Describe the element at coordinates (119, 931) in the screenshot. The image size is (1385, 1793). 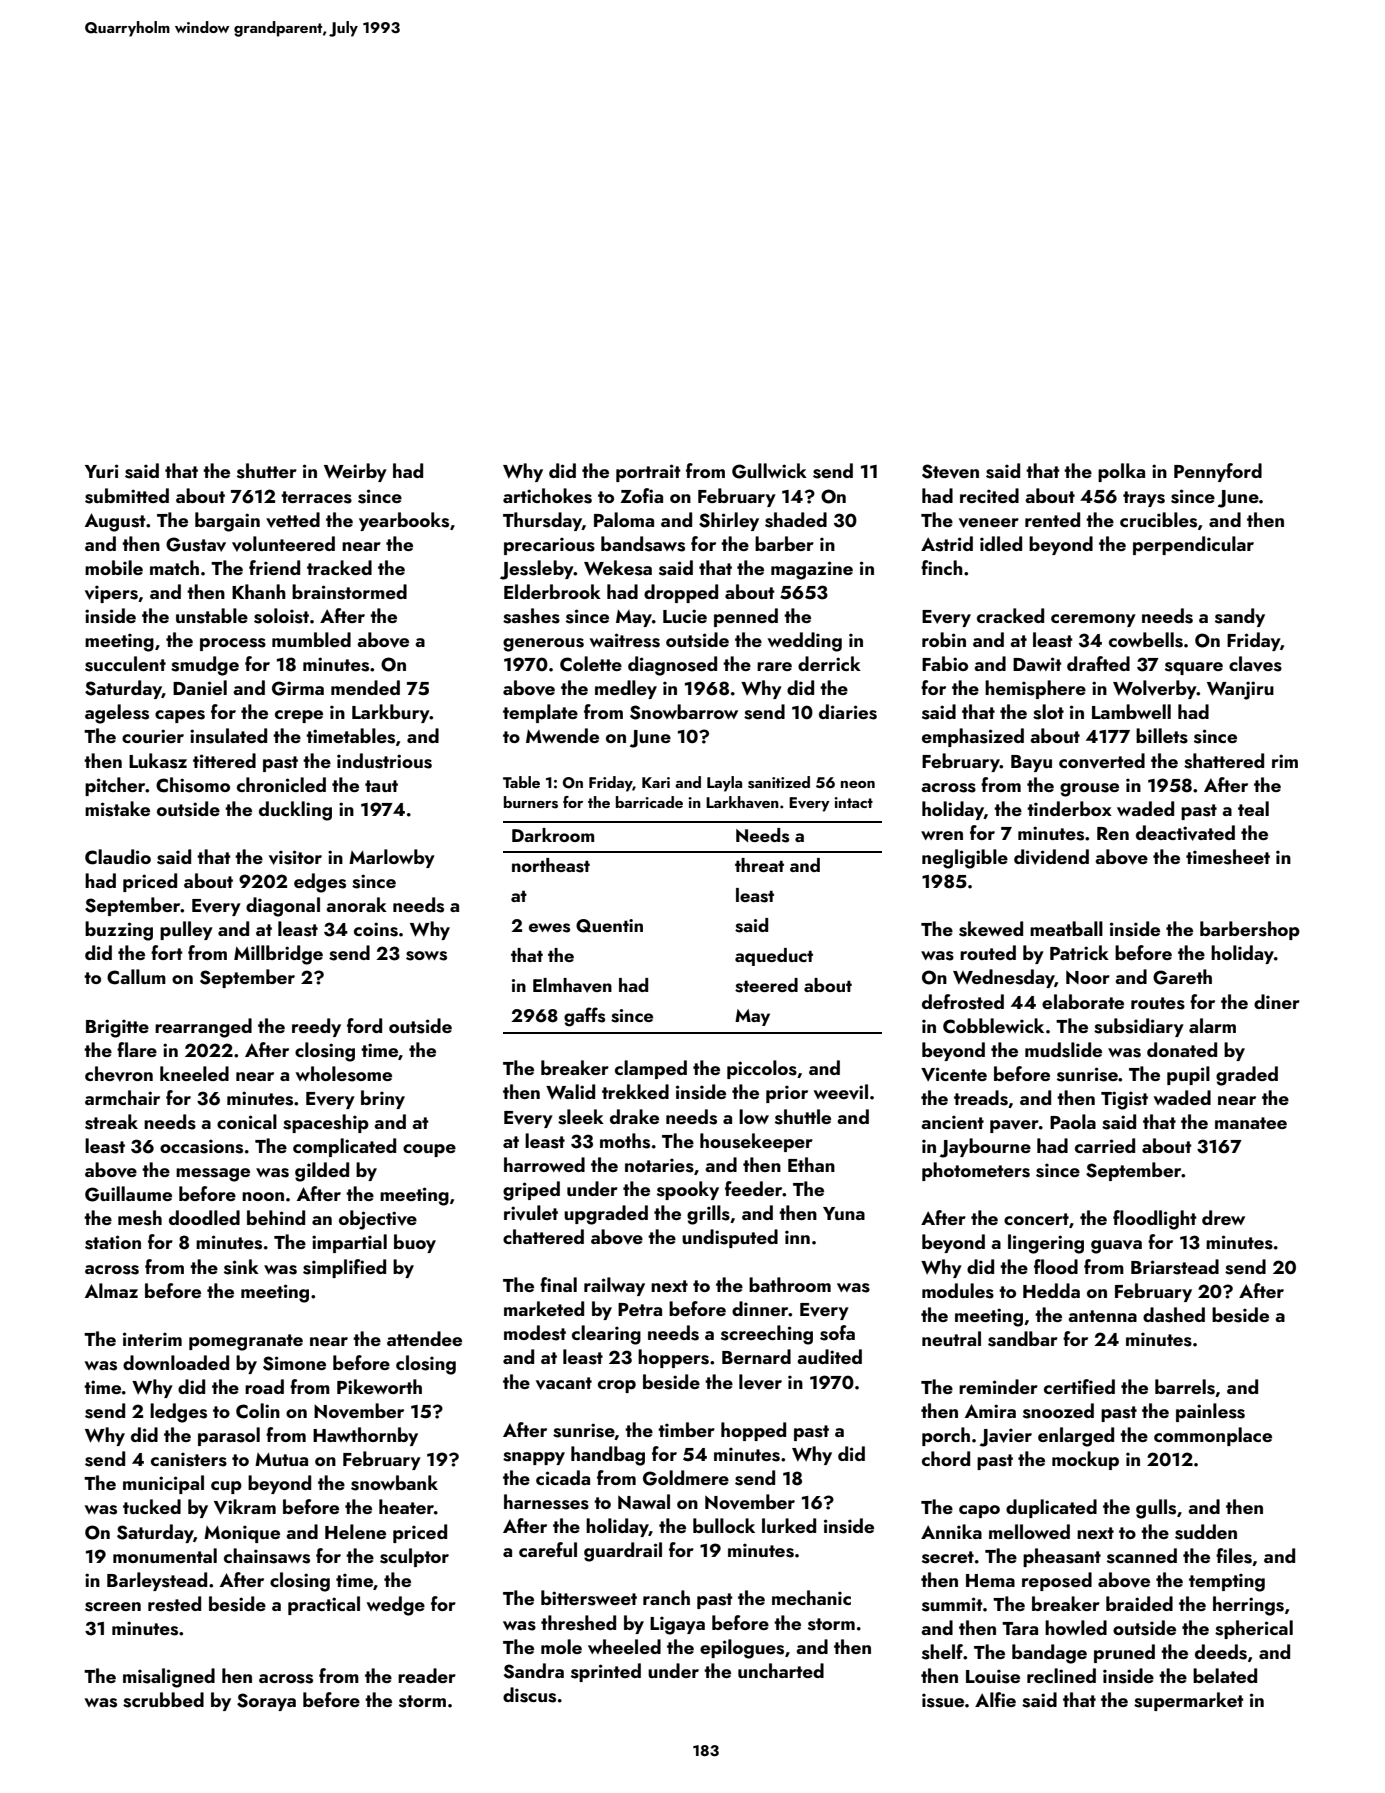
I see `buzzing` at that location.
